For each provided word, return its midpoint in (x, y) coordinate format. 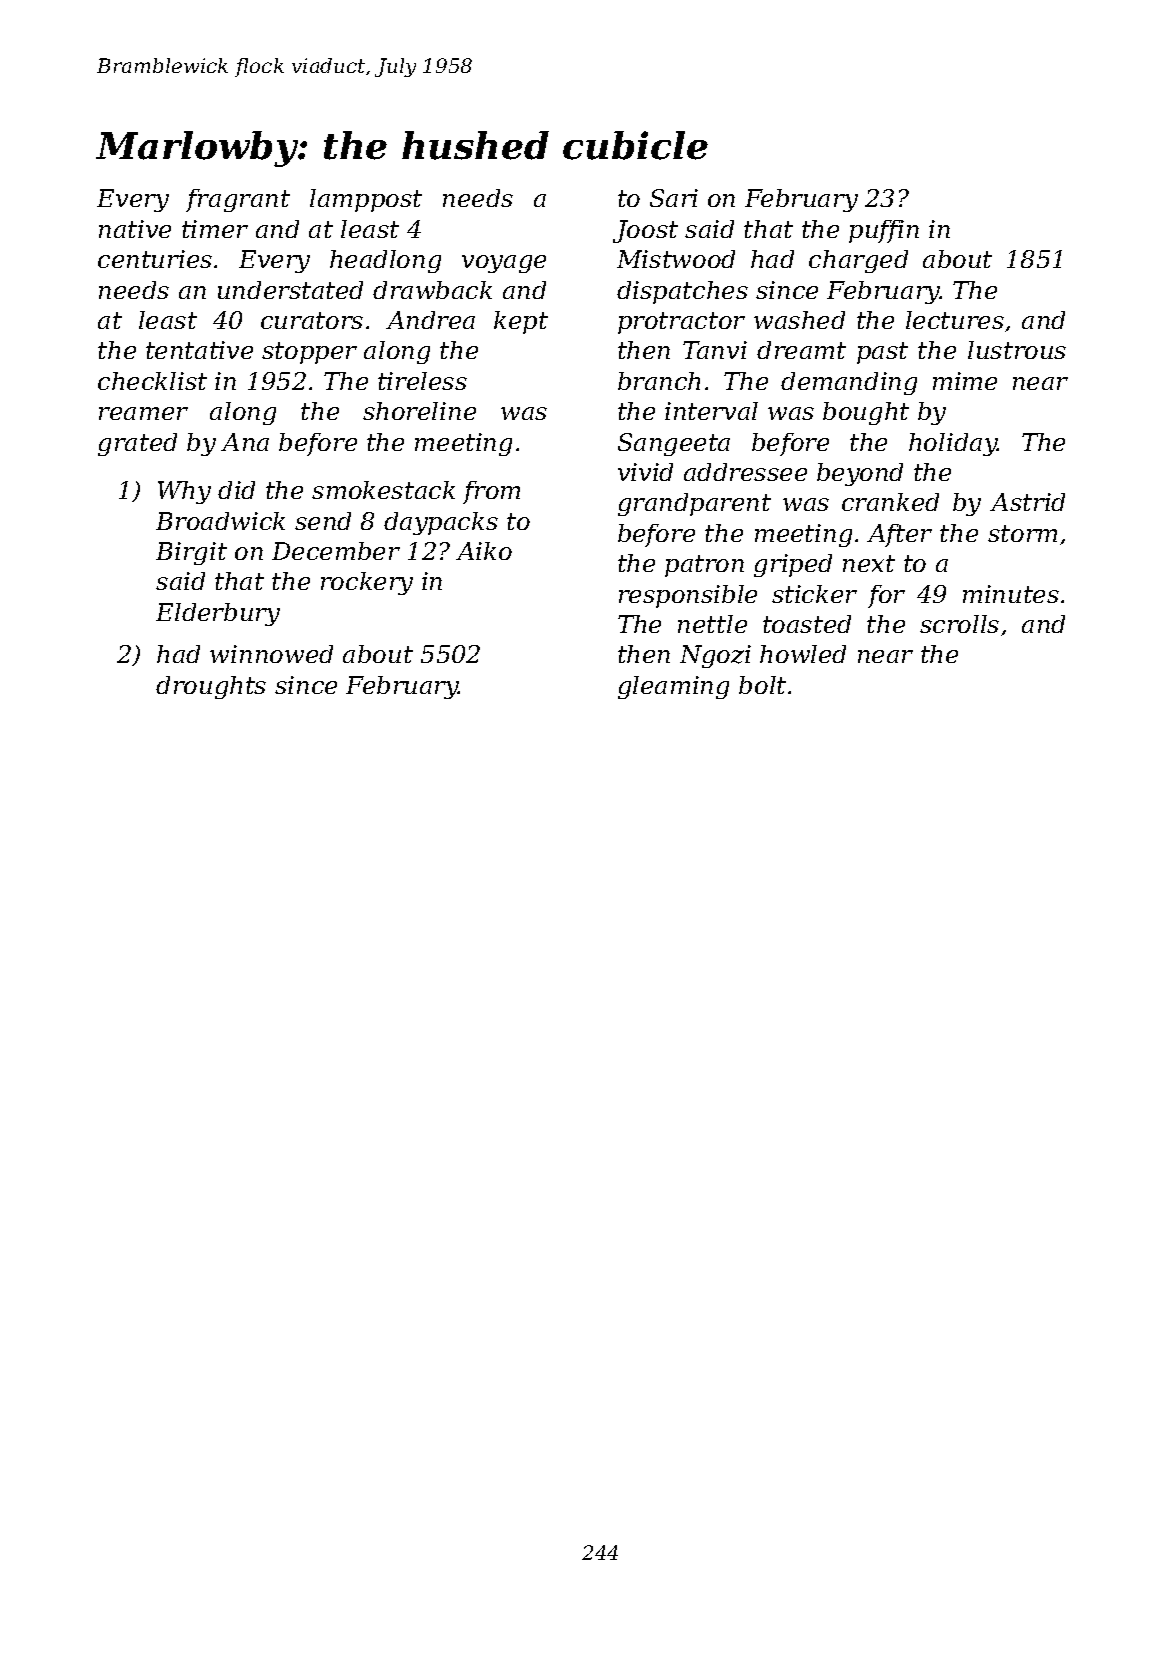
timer (215, 229)
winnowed (271, 654)
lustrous (1017, 350)
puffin (884, 231)
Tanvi (715, 350)
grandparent (694, 504)
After (899, 535)
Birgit (191, 553)
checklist (152, 381)
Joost (645, 231)
